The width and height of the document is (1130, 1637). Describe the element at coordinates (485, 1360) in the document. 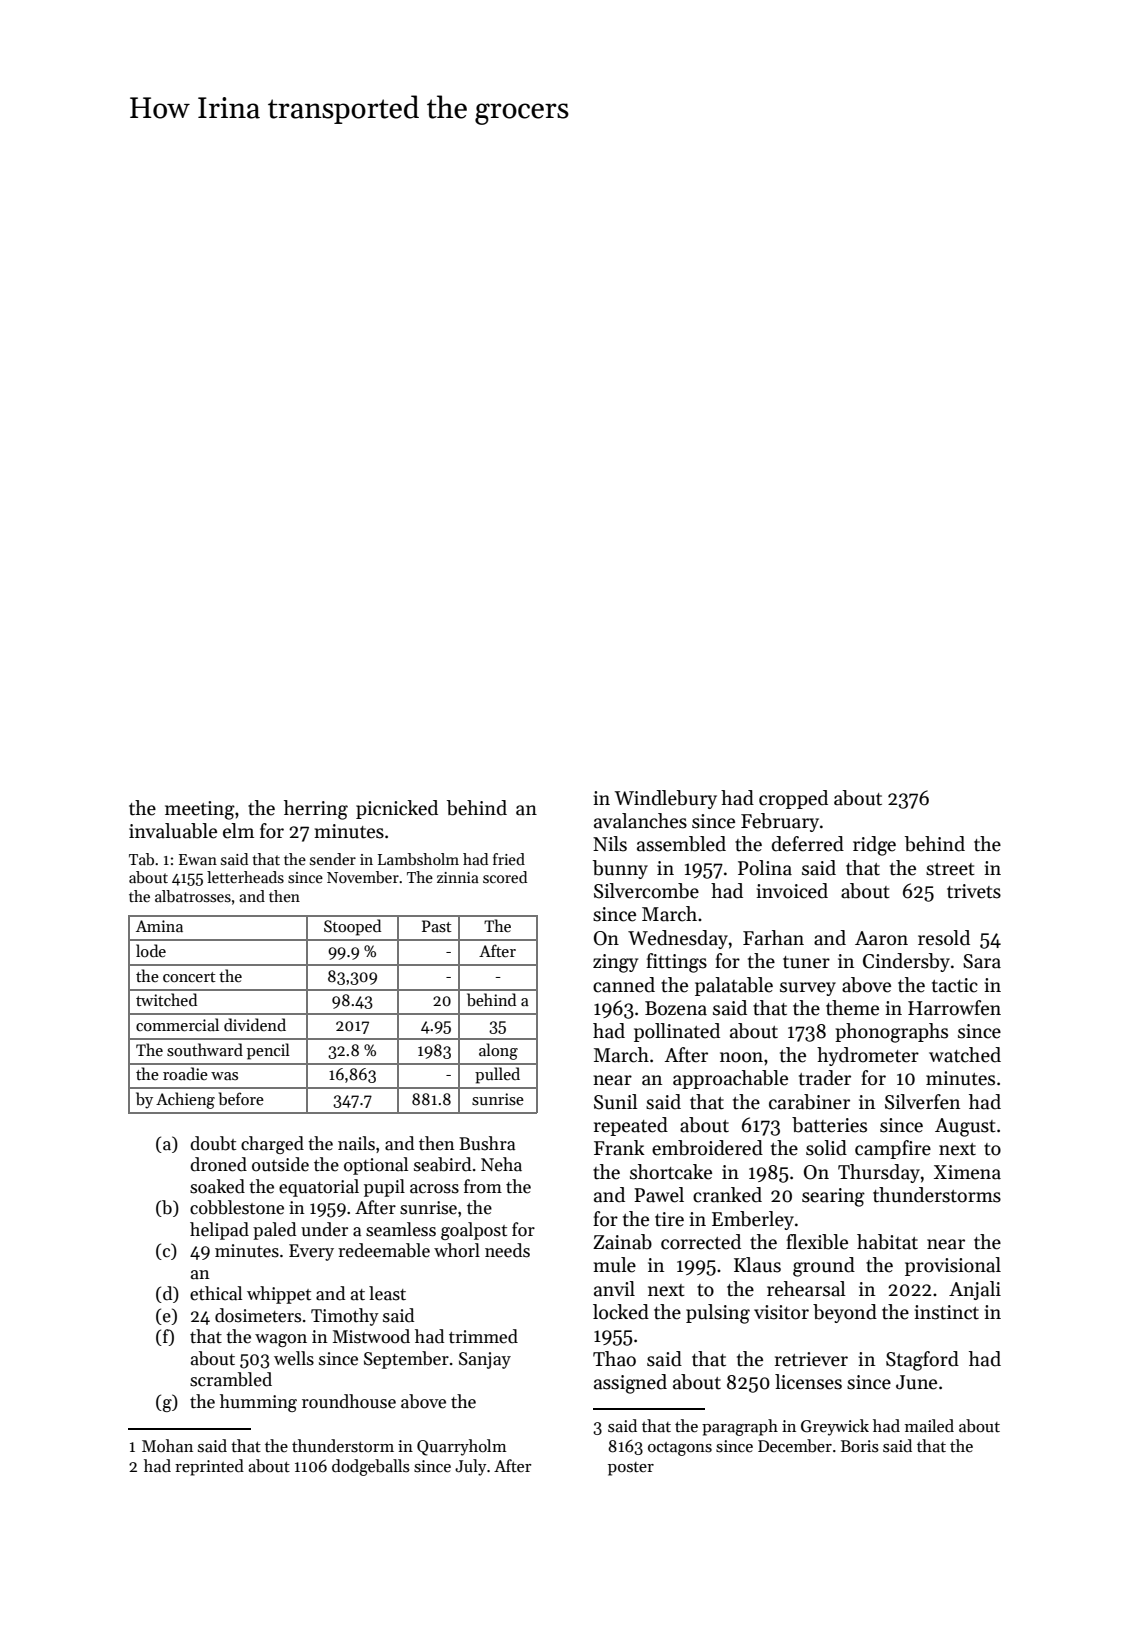

I see `Sanjay` at that location.
